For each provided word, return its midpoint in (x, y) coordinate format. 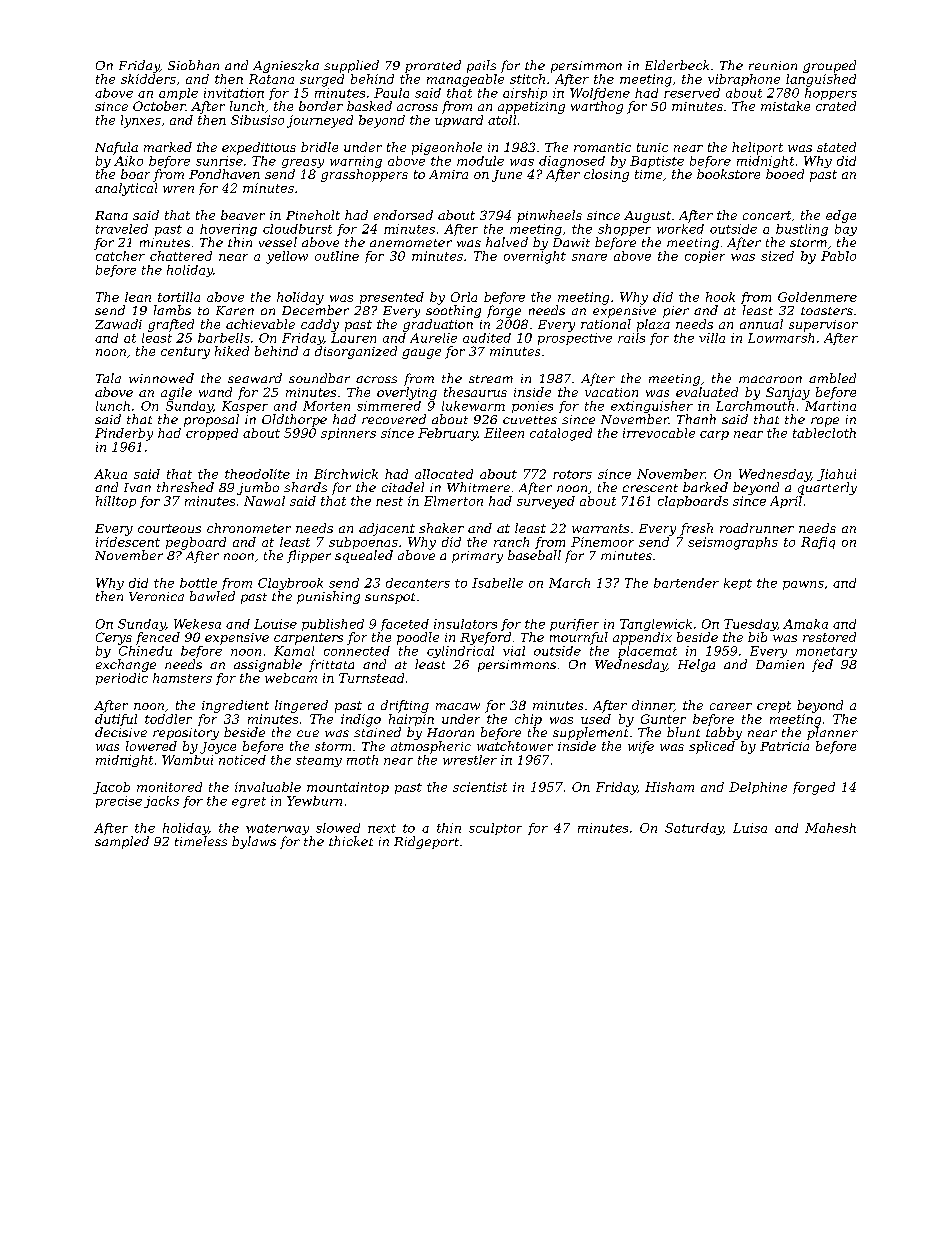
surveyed (546, 502)
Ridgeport (426, 842)
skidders (148, 79)
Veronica (156, 596)
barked (705, 487)
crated (836, 106)
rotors (572, 474)
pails (481, 66)
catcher (120, 256)
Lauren (353, 338)
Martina (830, 406)
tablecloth (824, 433)
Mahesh (830, 828)
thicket (351, 841)
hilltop (116, 502)
